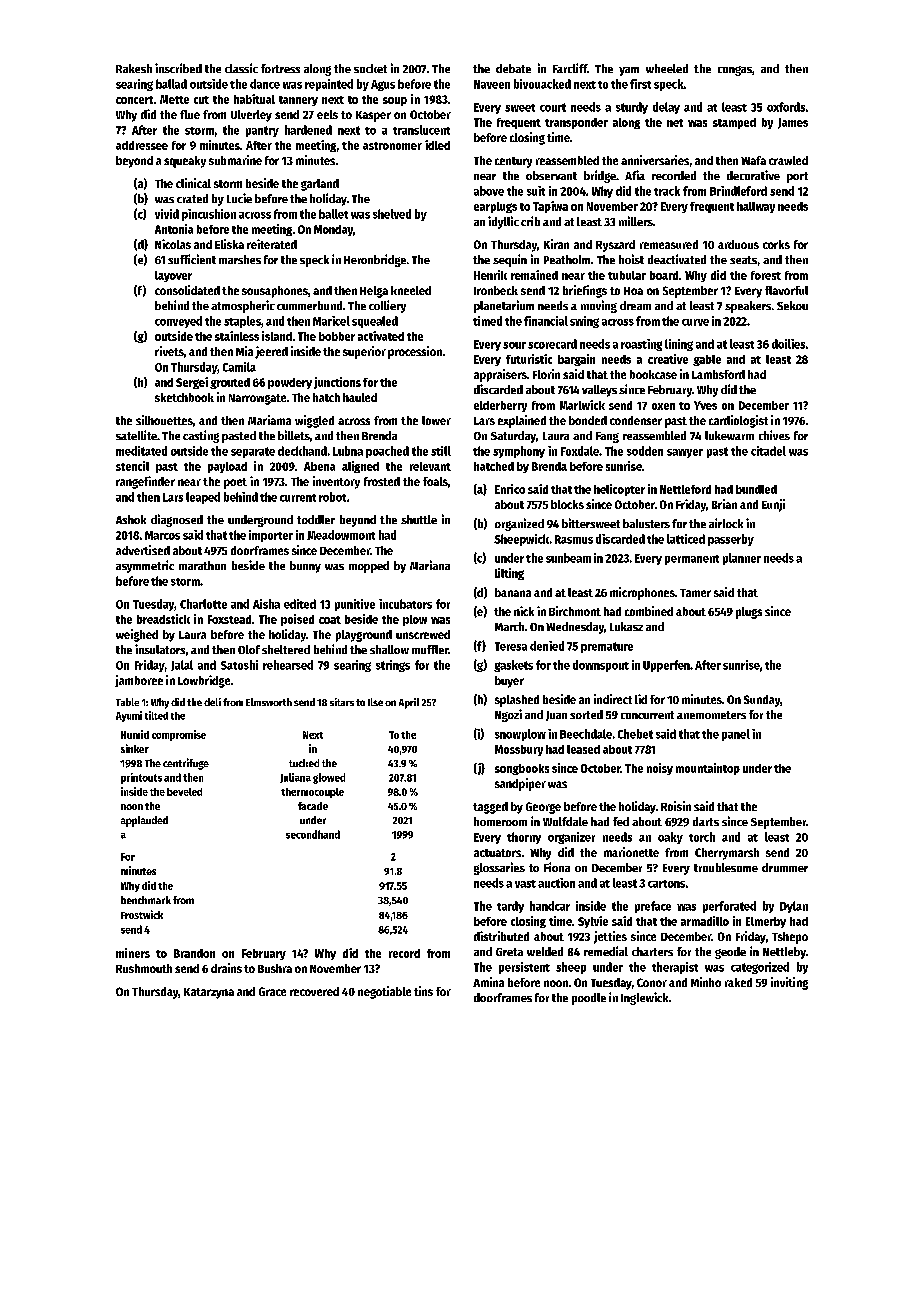 Image resolution: width=924 pixels, height=1308 pixels. Describe the element at coordinates (146, 900) in the page. I see `benchmark` at that location.
